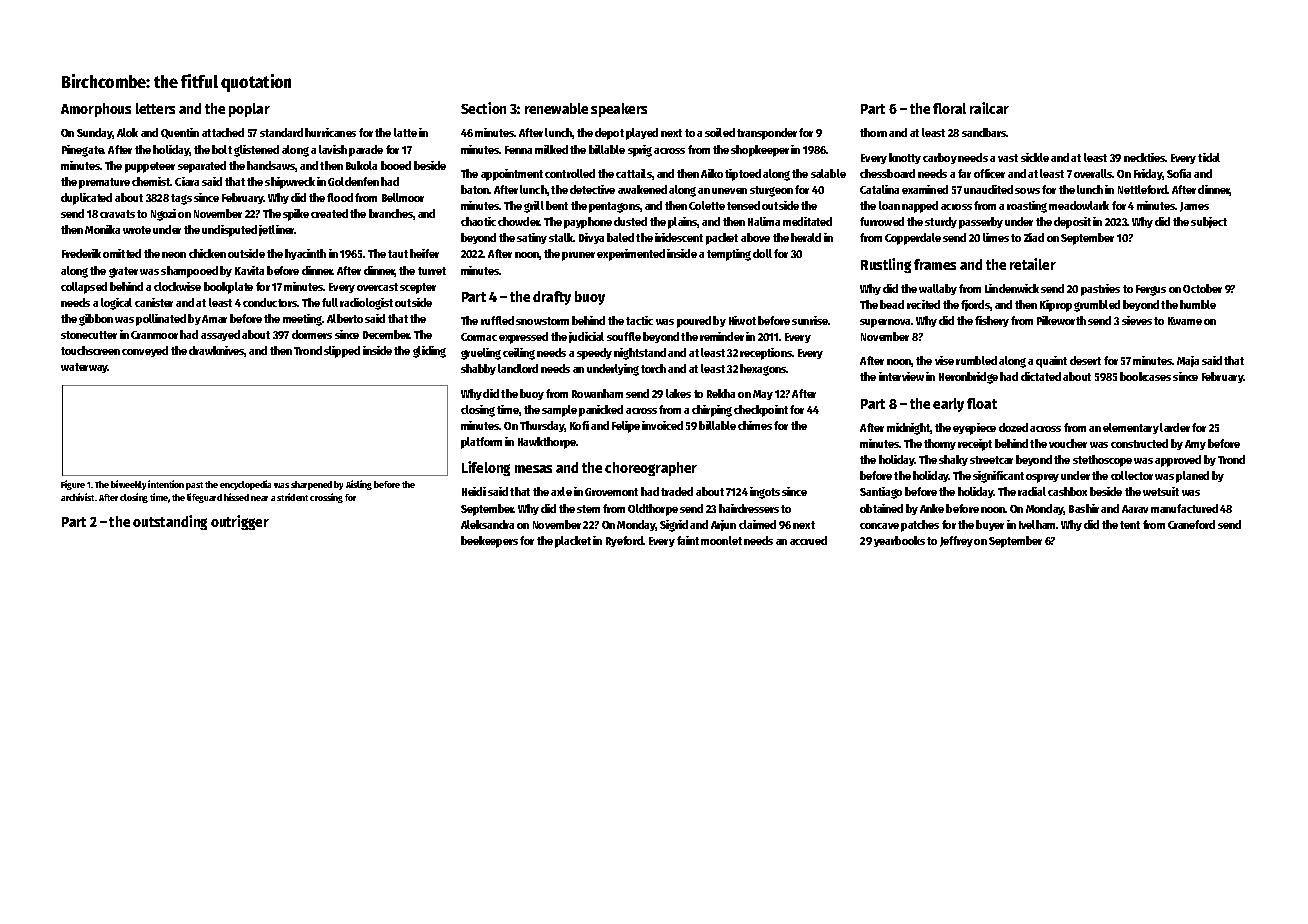 This screenshot has width=1308, height=924. What do you see at coordinates (330, 302) in the screenshot?
I see `full` at bounding box center [330, 302].
